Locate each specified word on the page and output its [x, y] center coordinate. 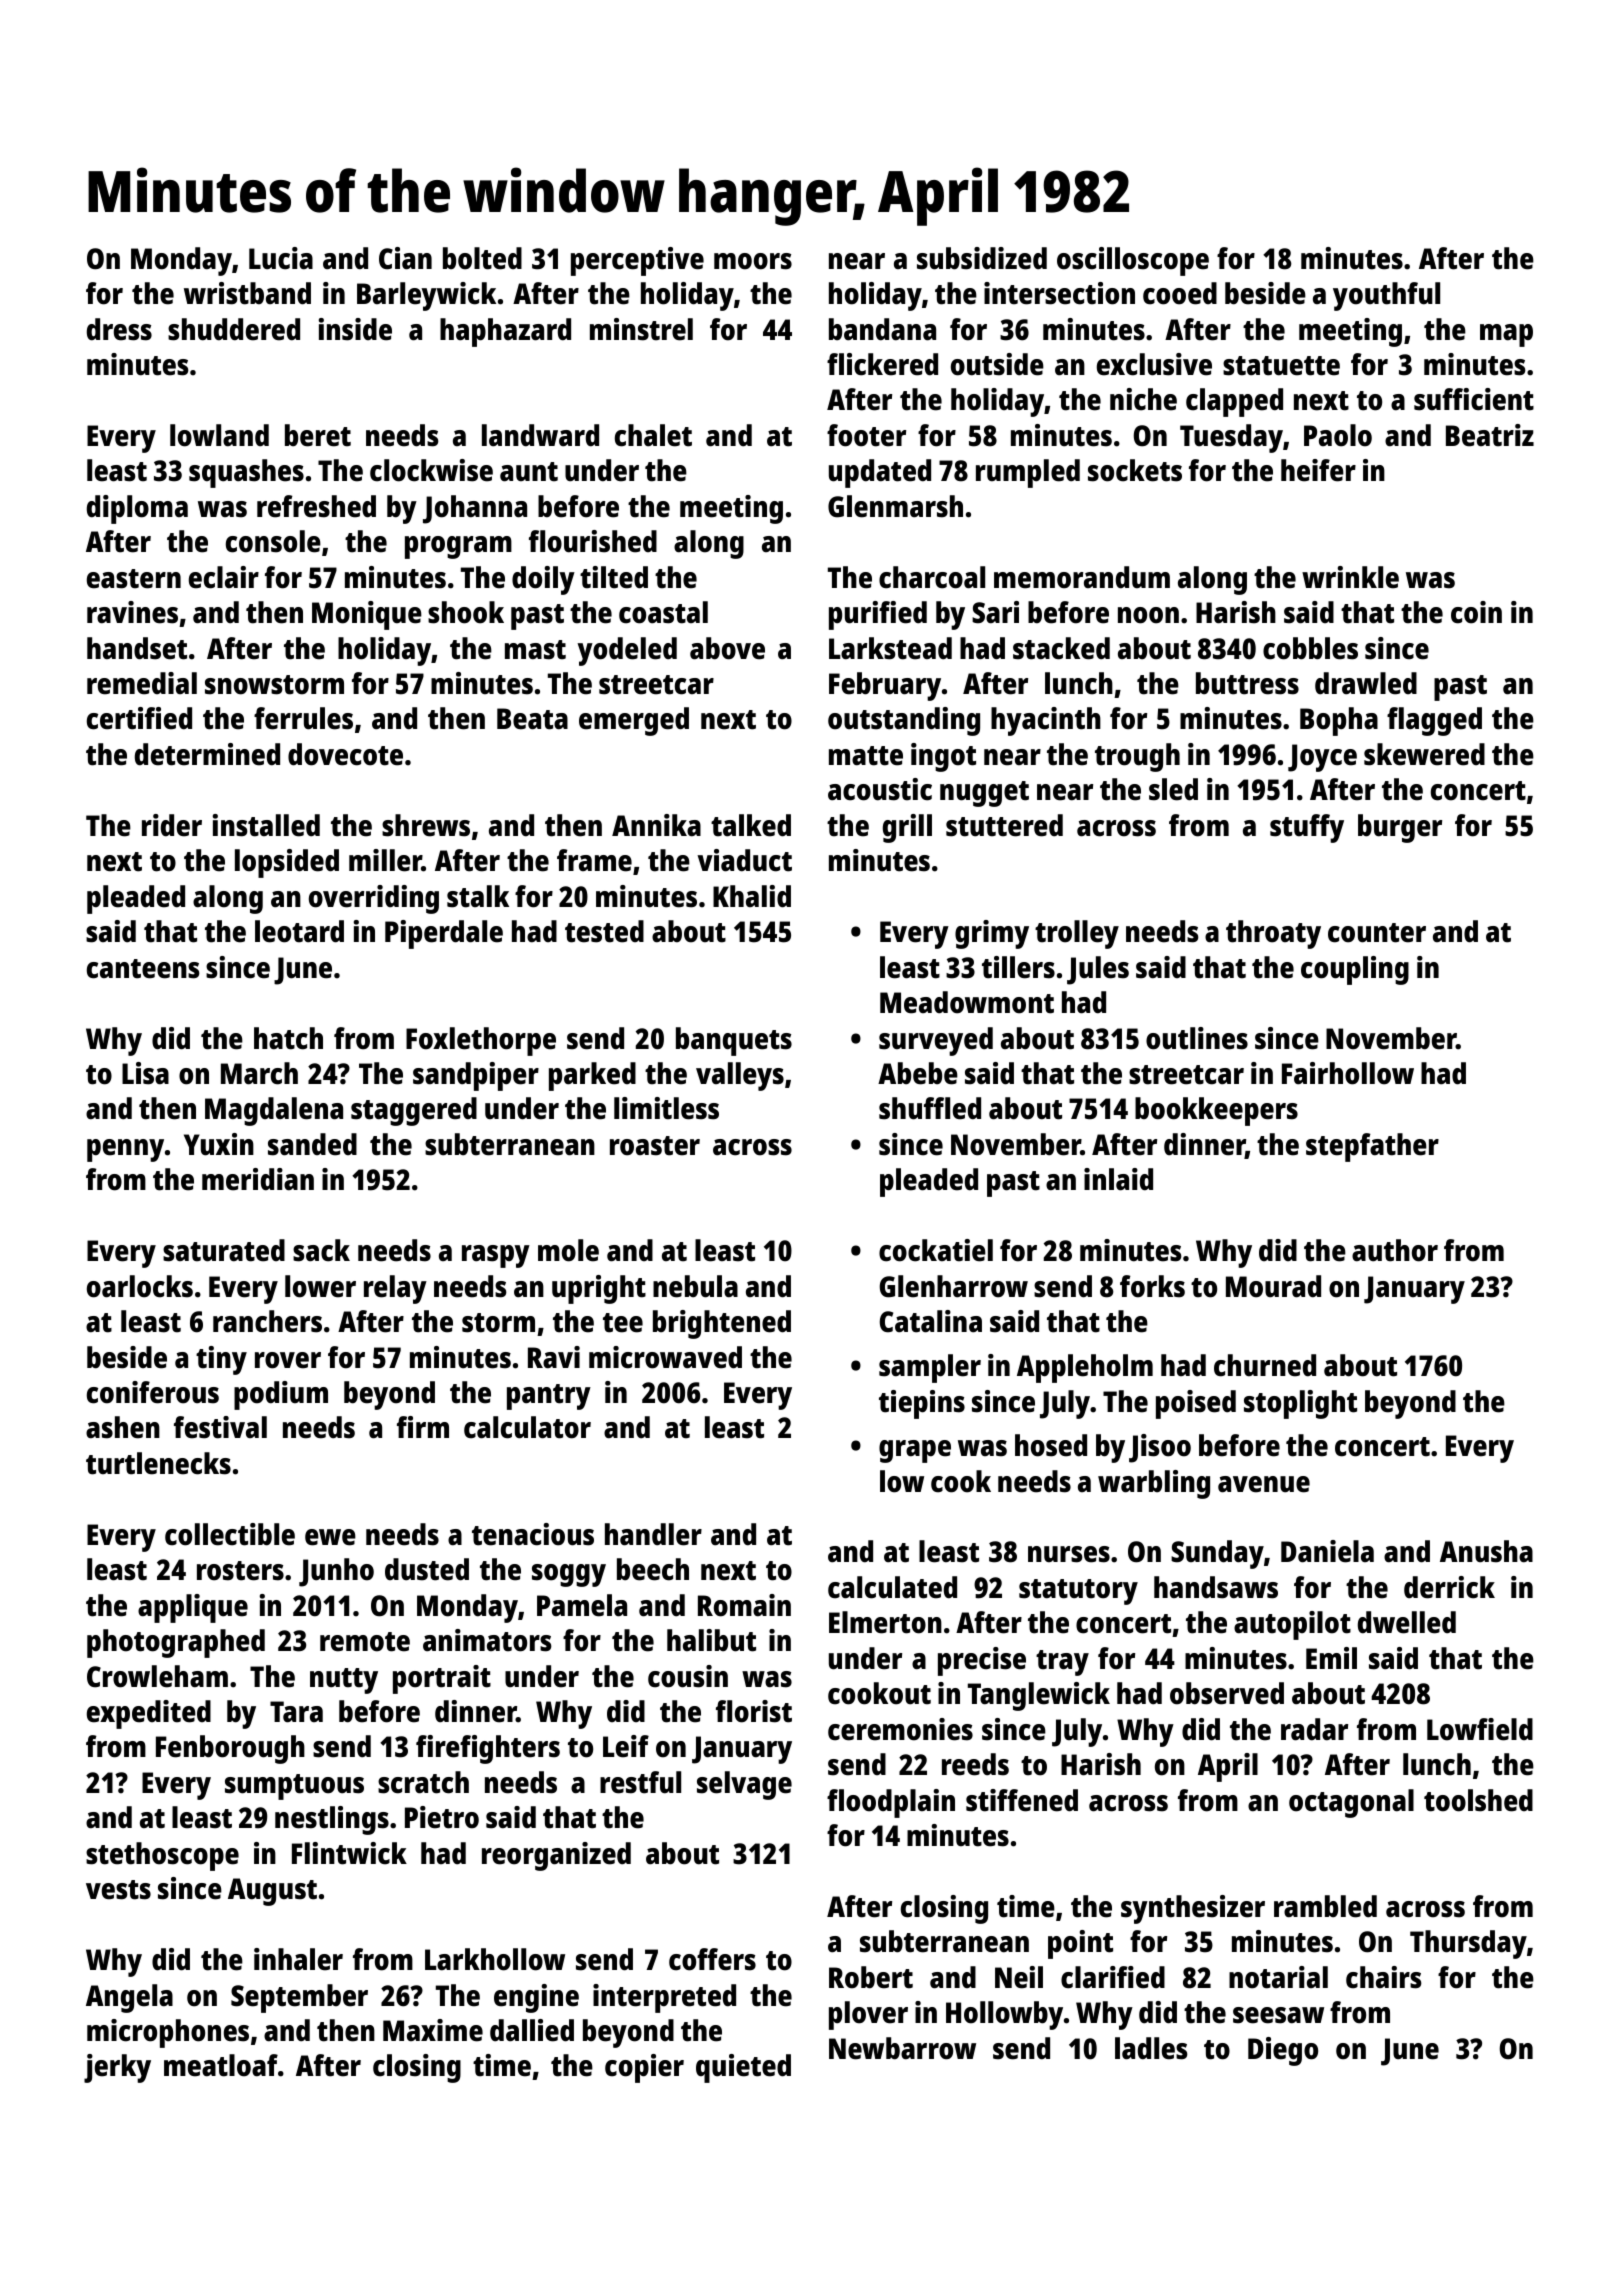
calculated [892, 1587]
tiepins [922, 1404]
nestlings [332, 1820]
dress [119, 329]
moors [753, 261]
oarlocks [140, 1286]
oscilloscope [1133, 261]
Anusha [1486, 1551]
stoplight [1300, 1404]
